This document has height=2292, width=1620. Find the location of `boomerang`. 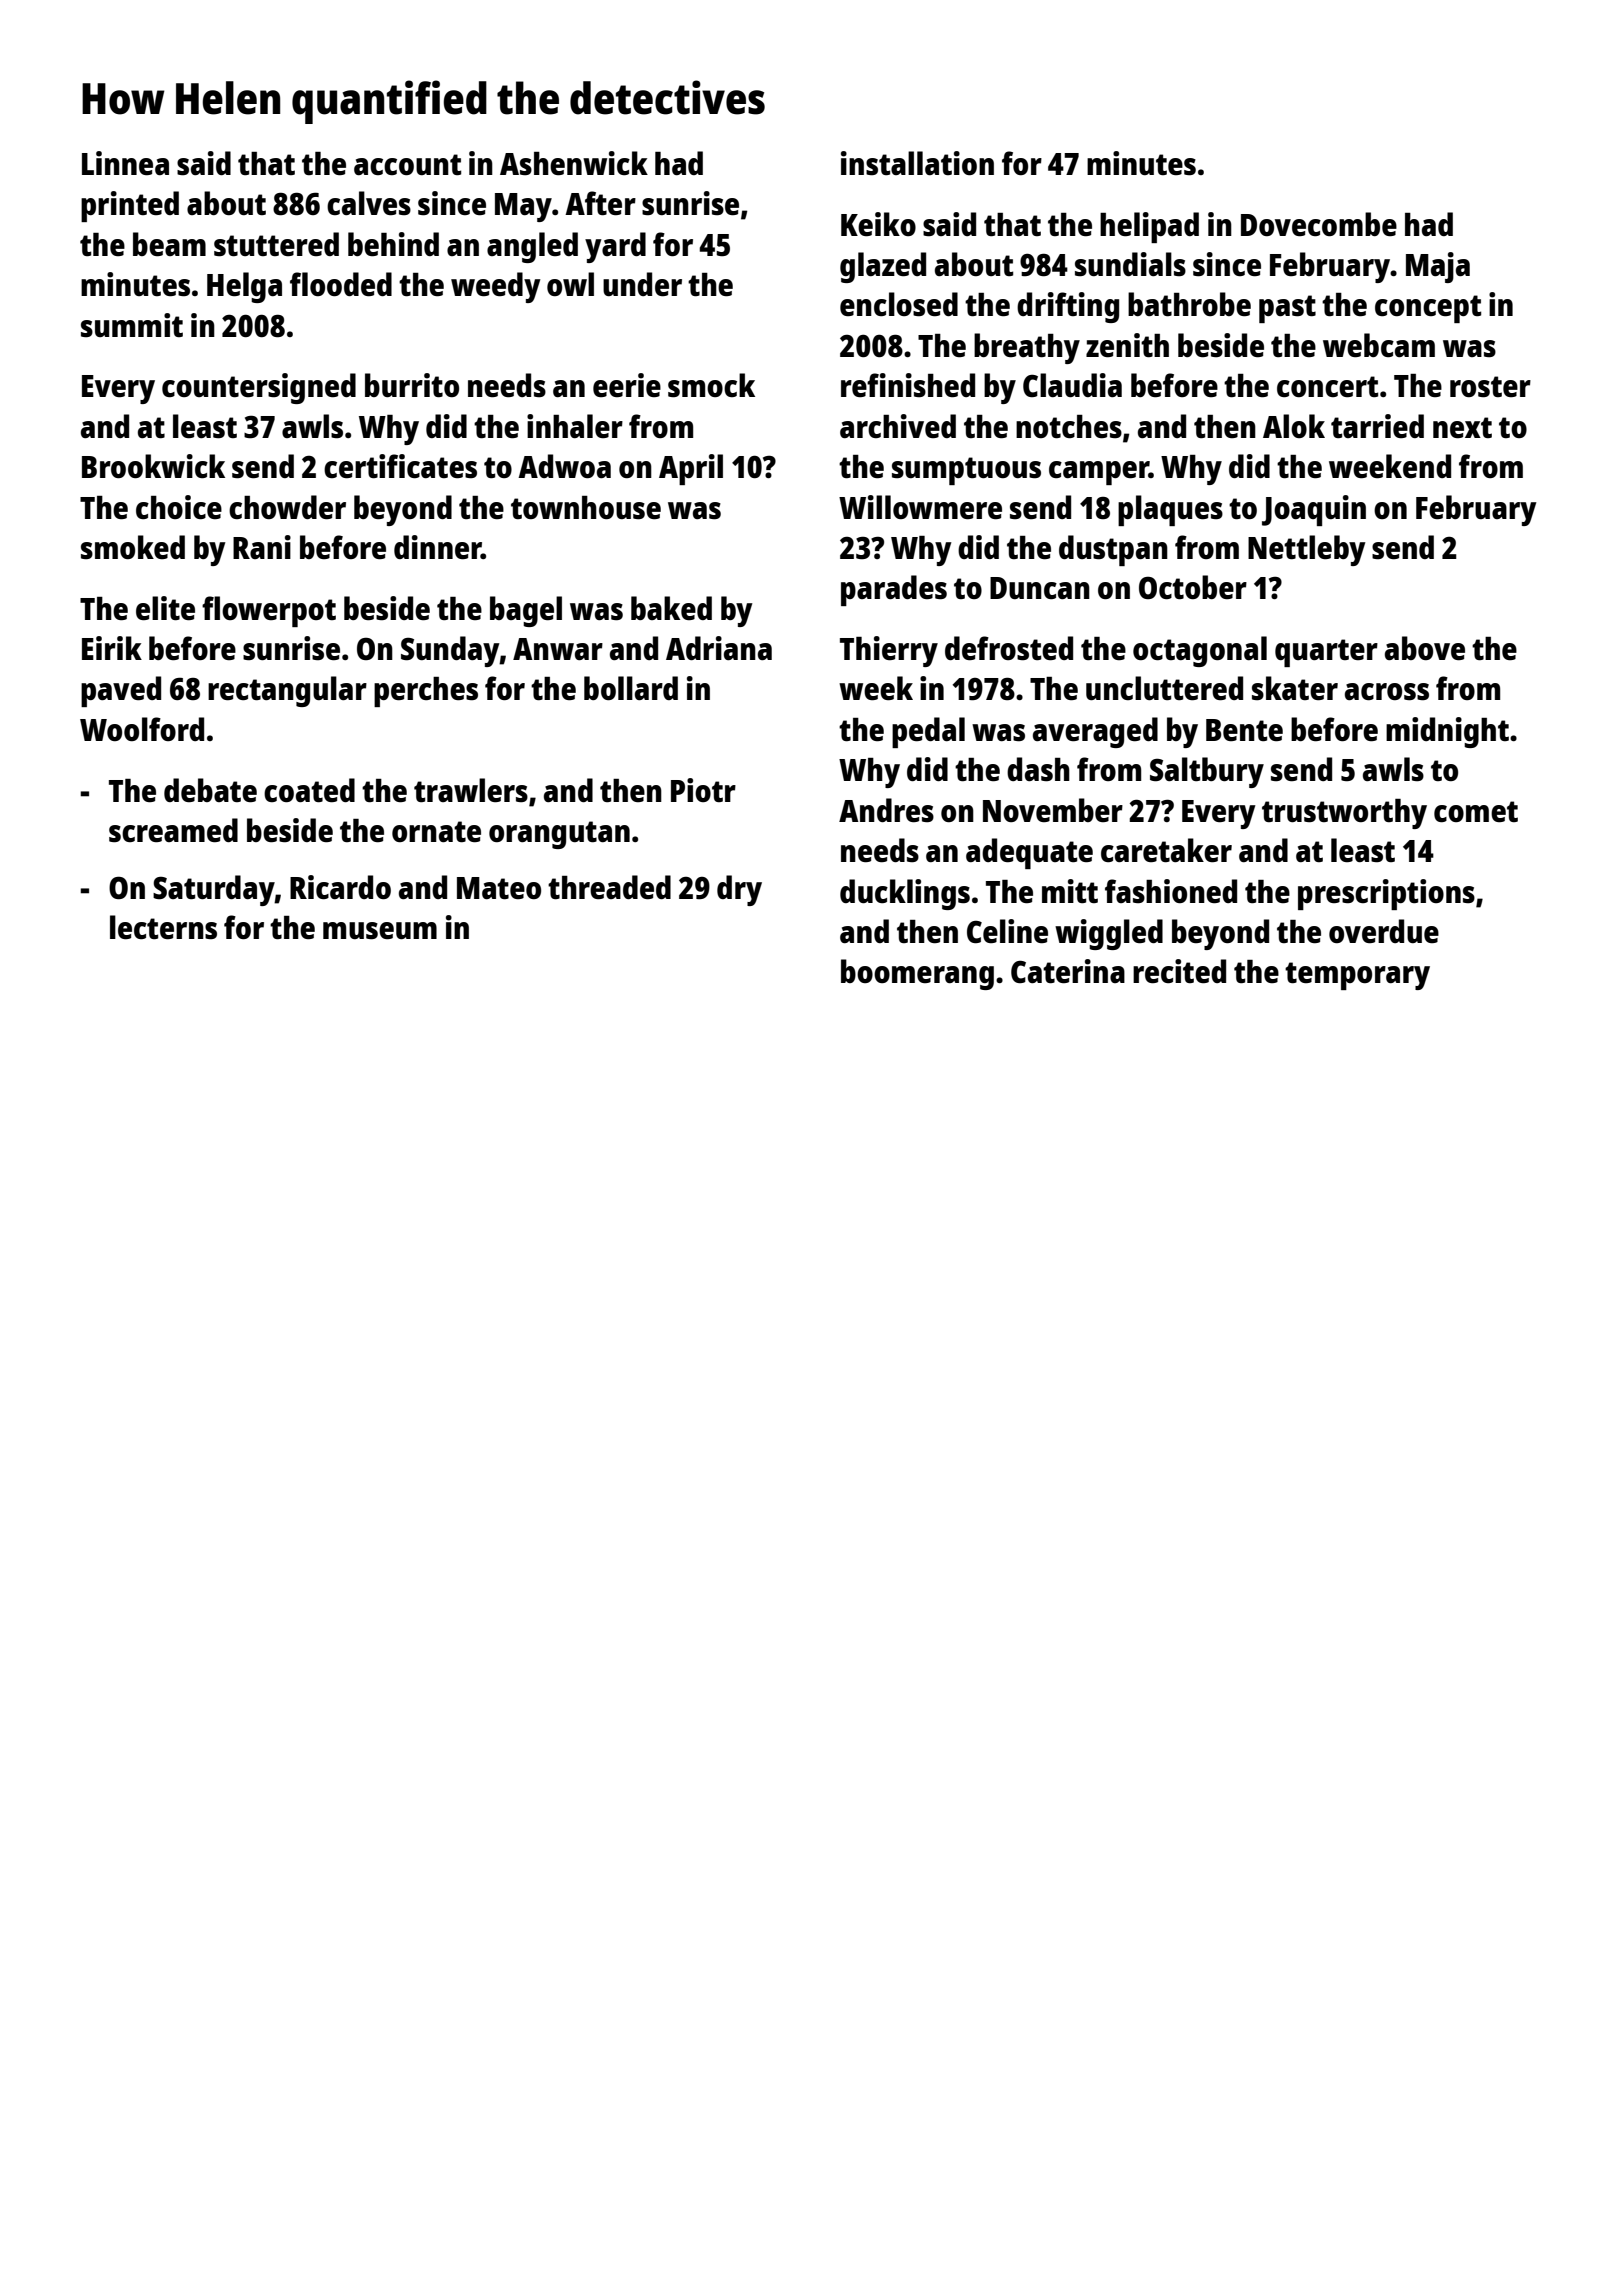

boomerang is located at coordinates (917, 974).
